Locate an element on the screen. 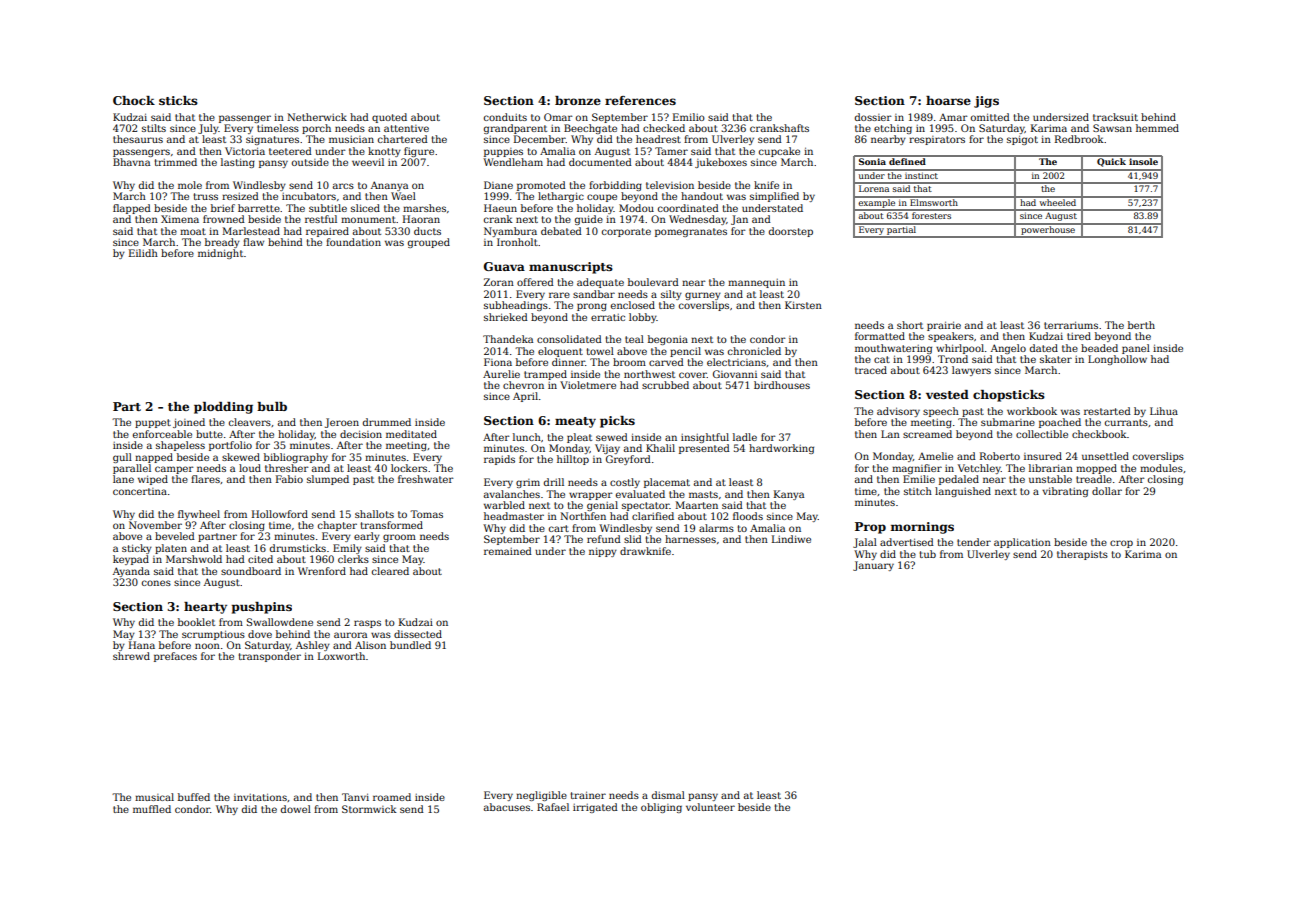 The height and width of the screenshot is (924, 1308). January is located at coordinates (873, 566).
